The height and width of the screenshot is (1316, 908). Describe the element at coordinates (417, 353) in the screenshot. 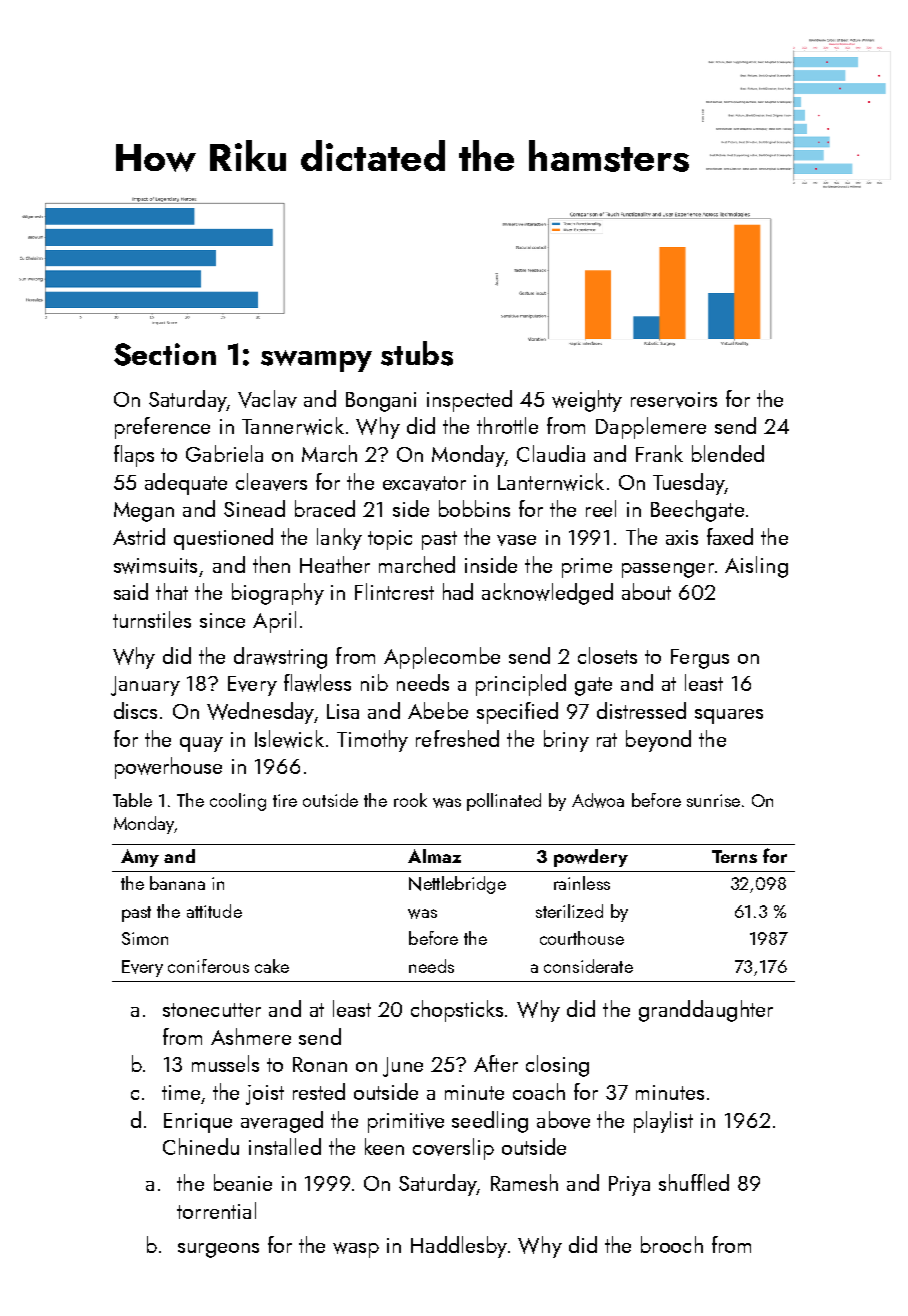

I see `stubs` at that location.
